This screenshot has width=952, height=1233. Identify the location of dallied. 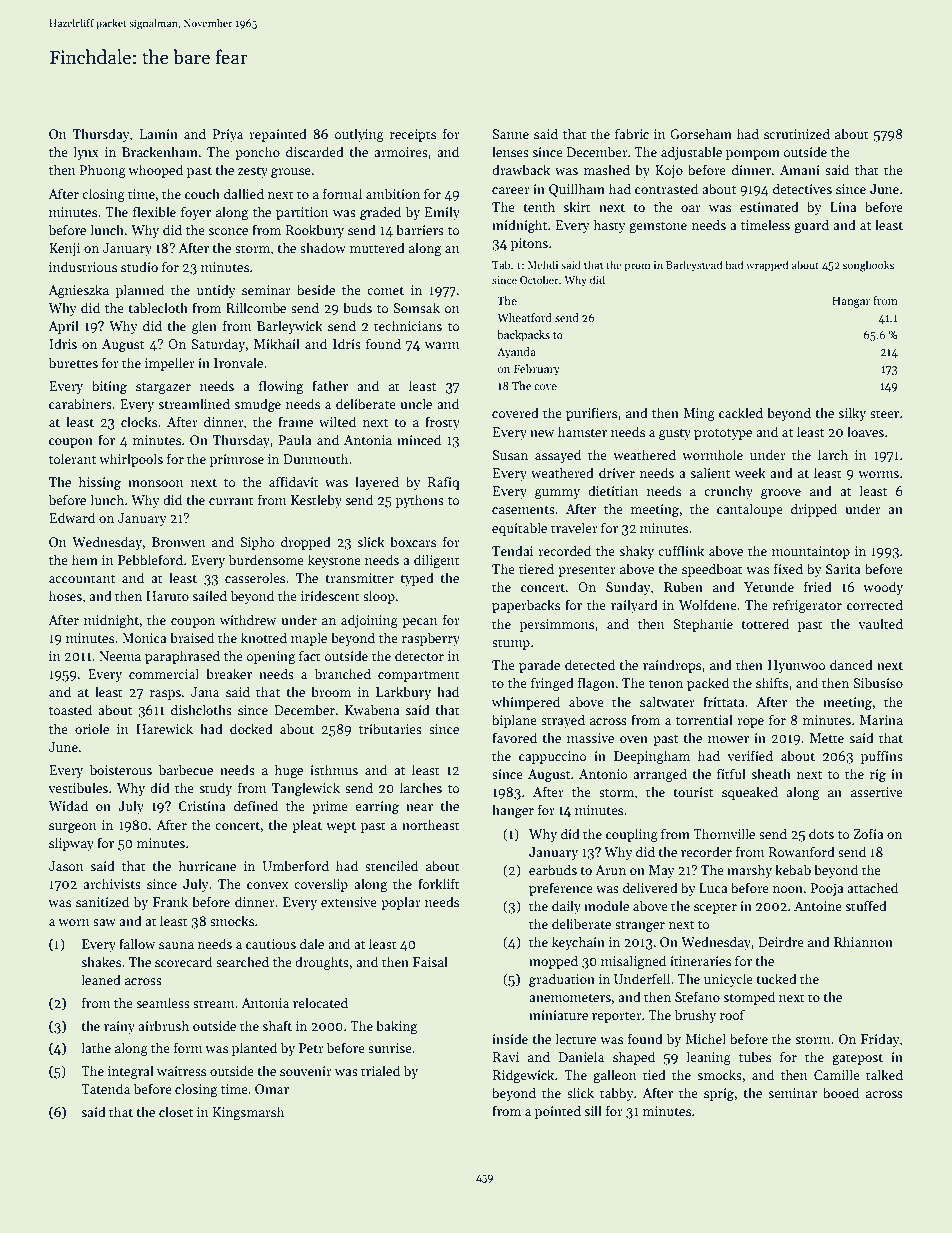
(244, 193).
